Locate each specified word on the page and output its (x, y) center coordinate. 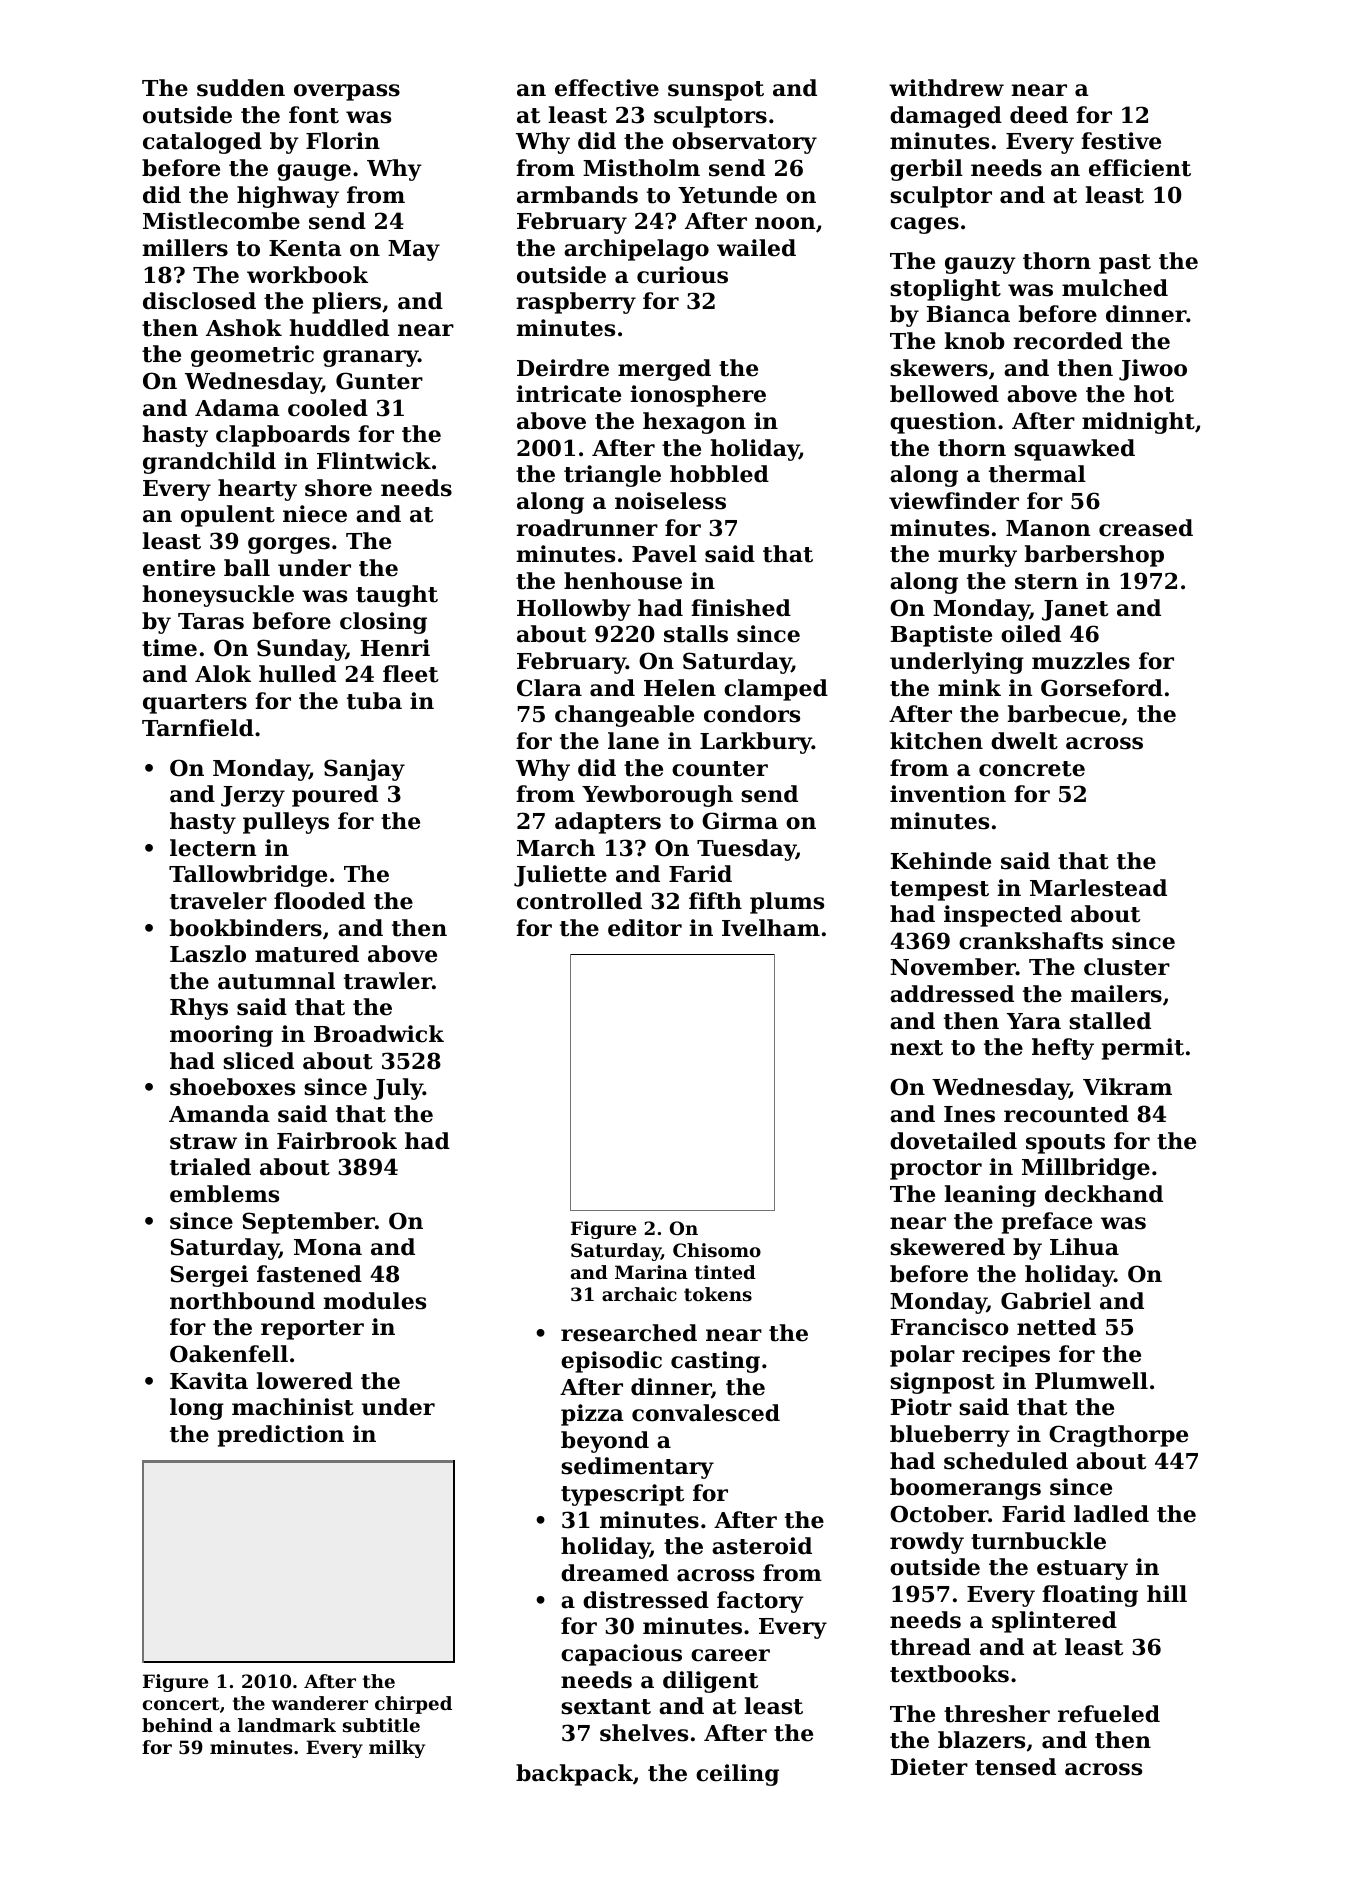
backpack (574, 1775)
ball (247, 568)
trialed (210, 1167)
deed (1039, 115)
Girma (740, 821)
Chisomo (717, 1250)
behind (177, 1725)
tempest (939, 891)
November (953, 967)
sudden (241, 88)
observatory (744, 143)
